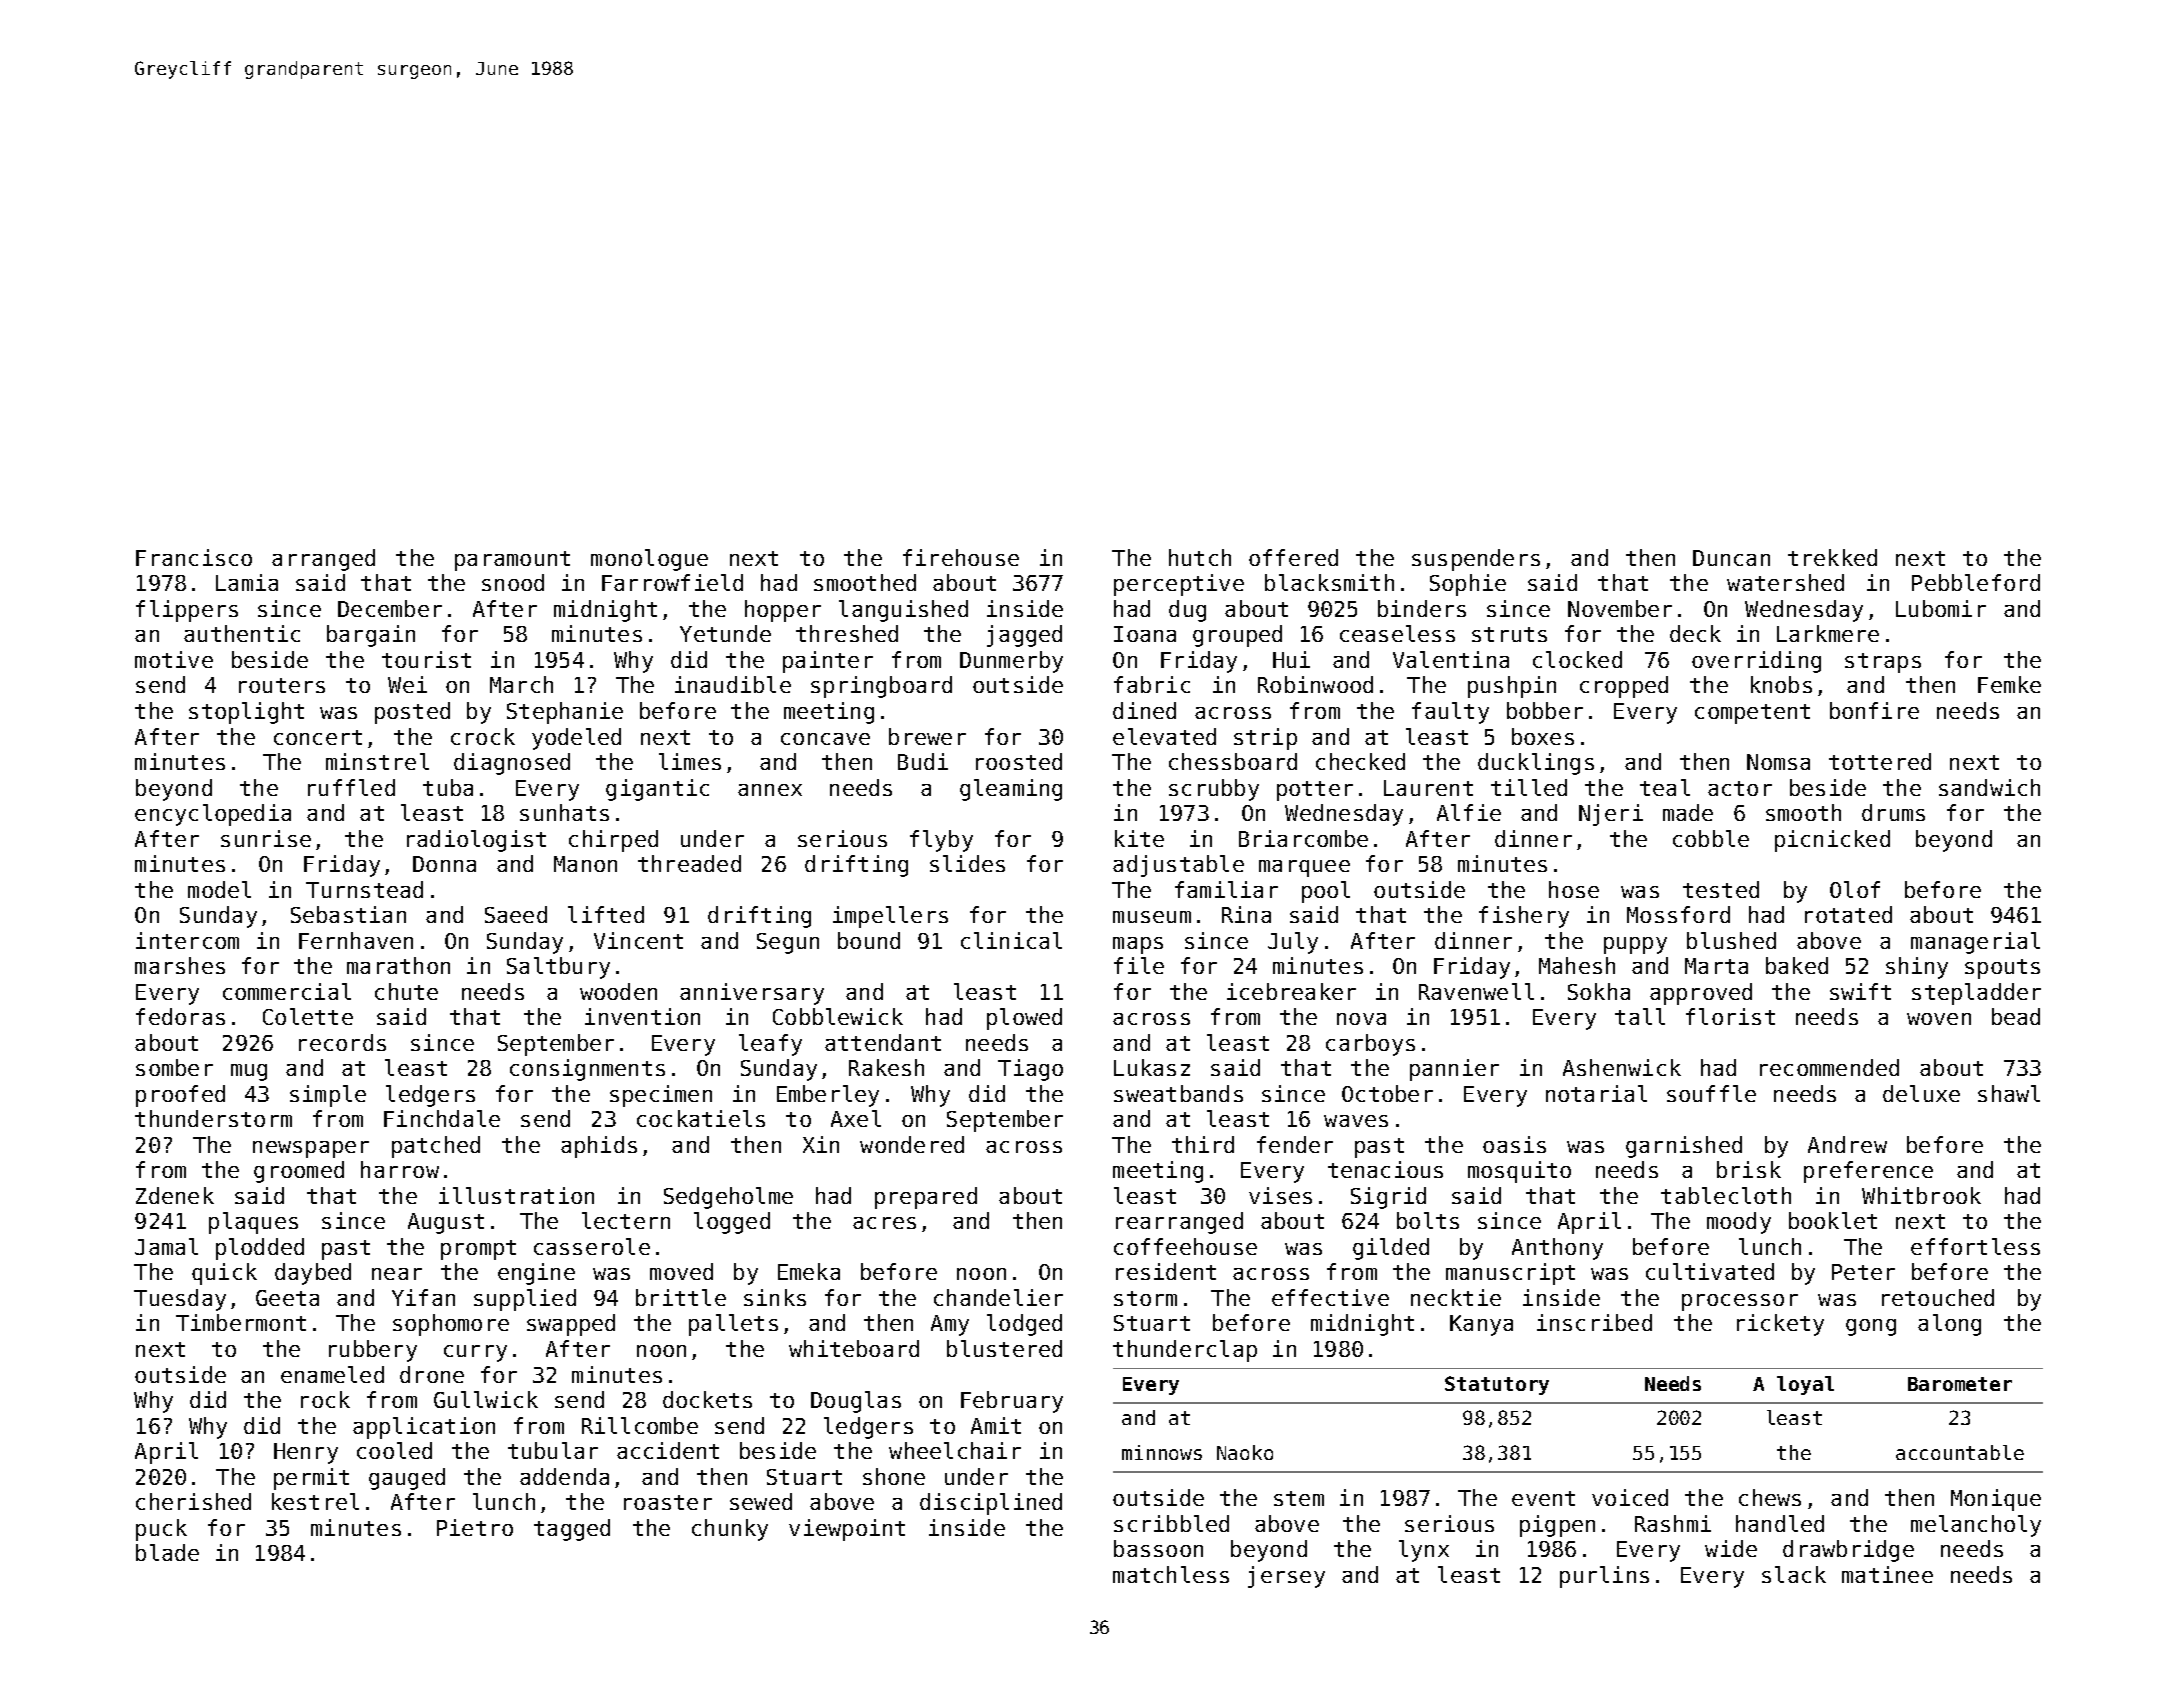  What do you see at coordinates (809, 1271) in the image?
I see `Emeka` at bounding box center [809, 1271].
